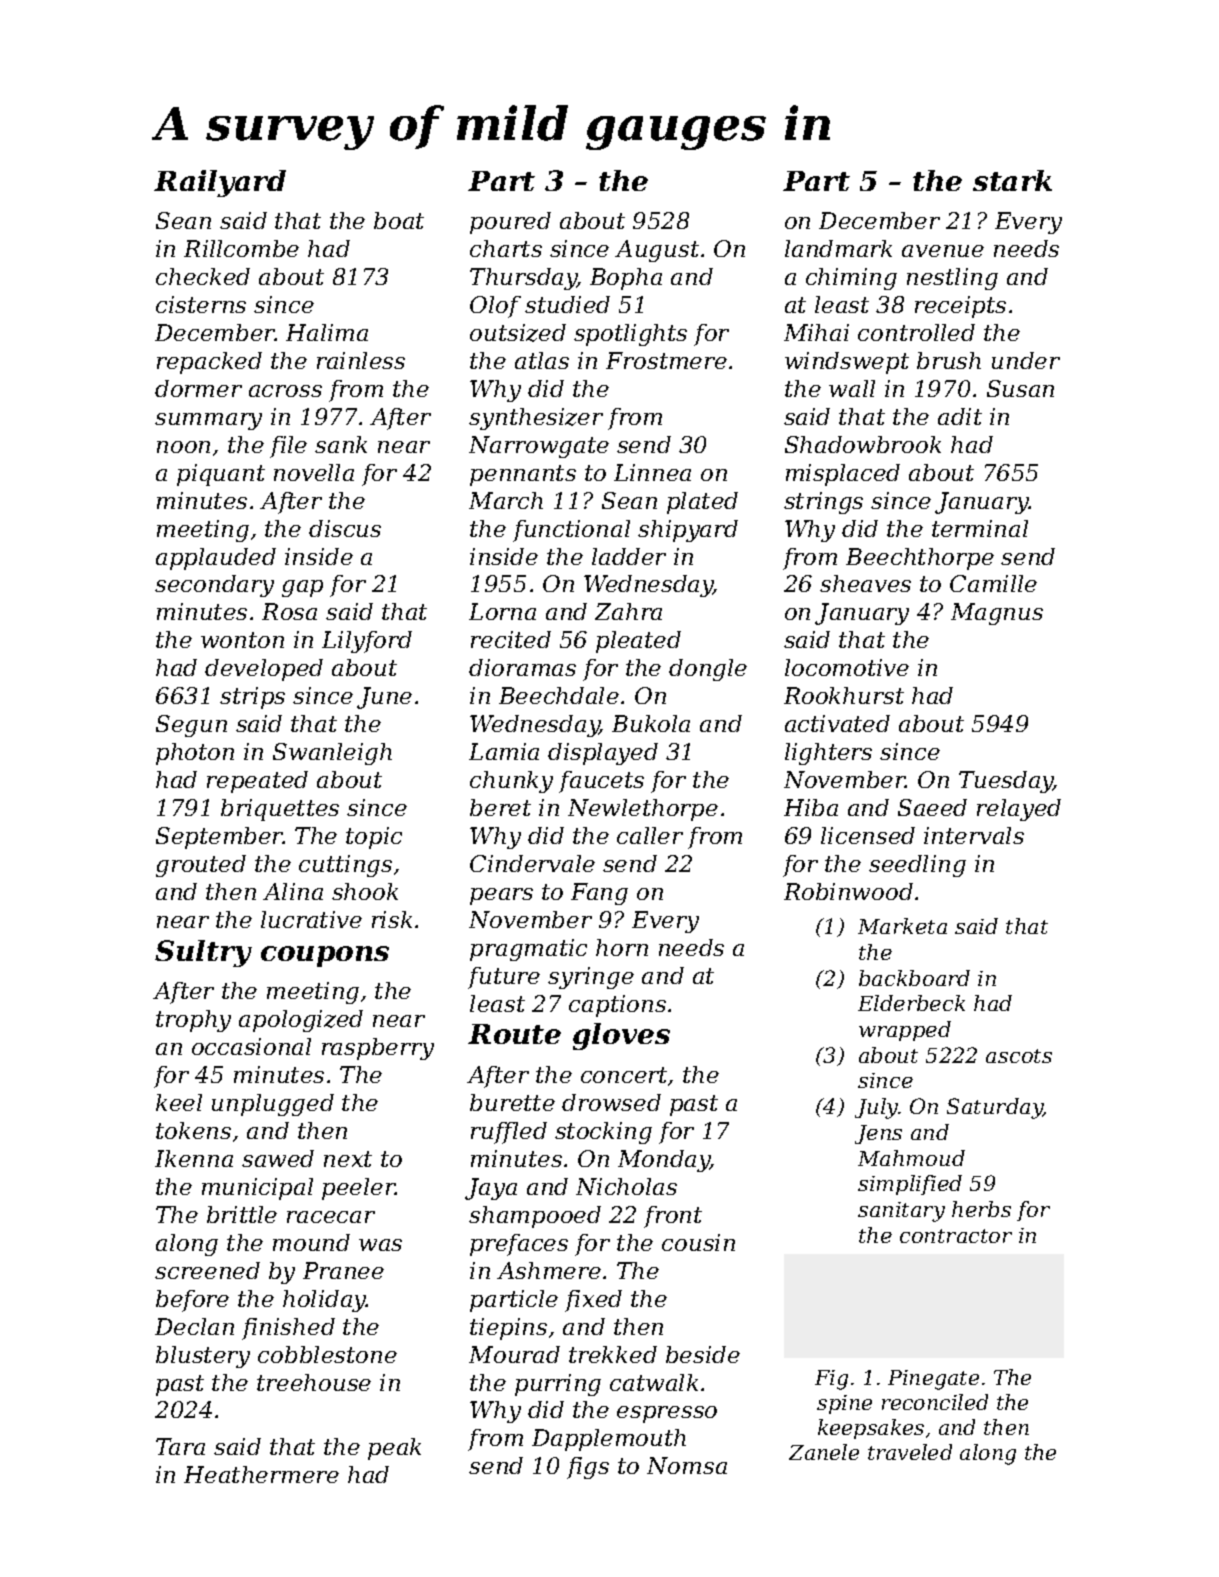  I want to click on stocking, so click(603, 1133).
